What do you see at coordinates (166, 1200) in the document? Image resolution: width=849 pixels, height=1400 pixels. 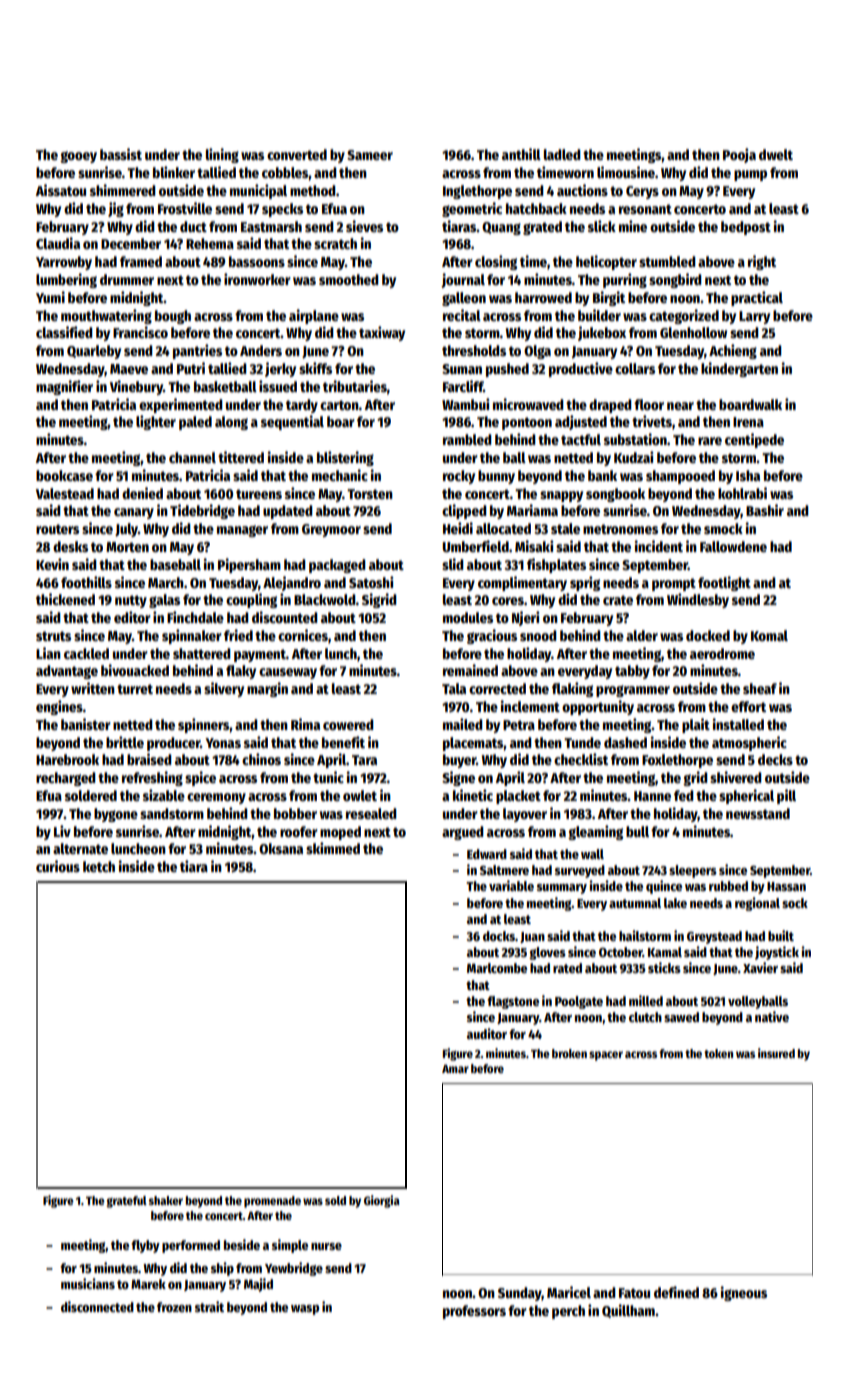 I see `shaker` at bounding box center [166, 1200].
